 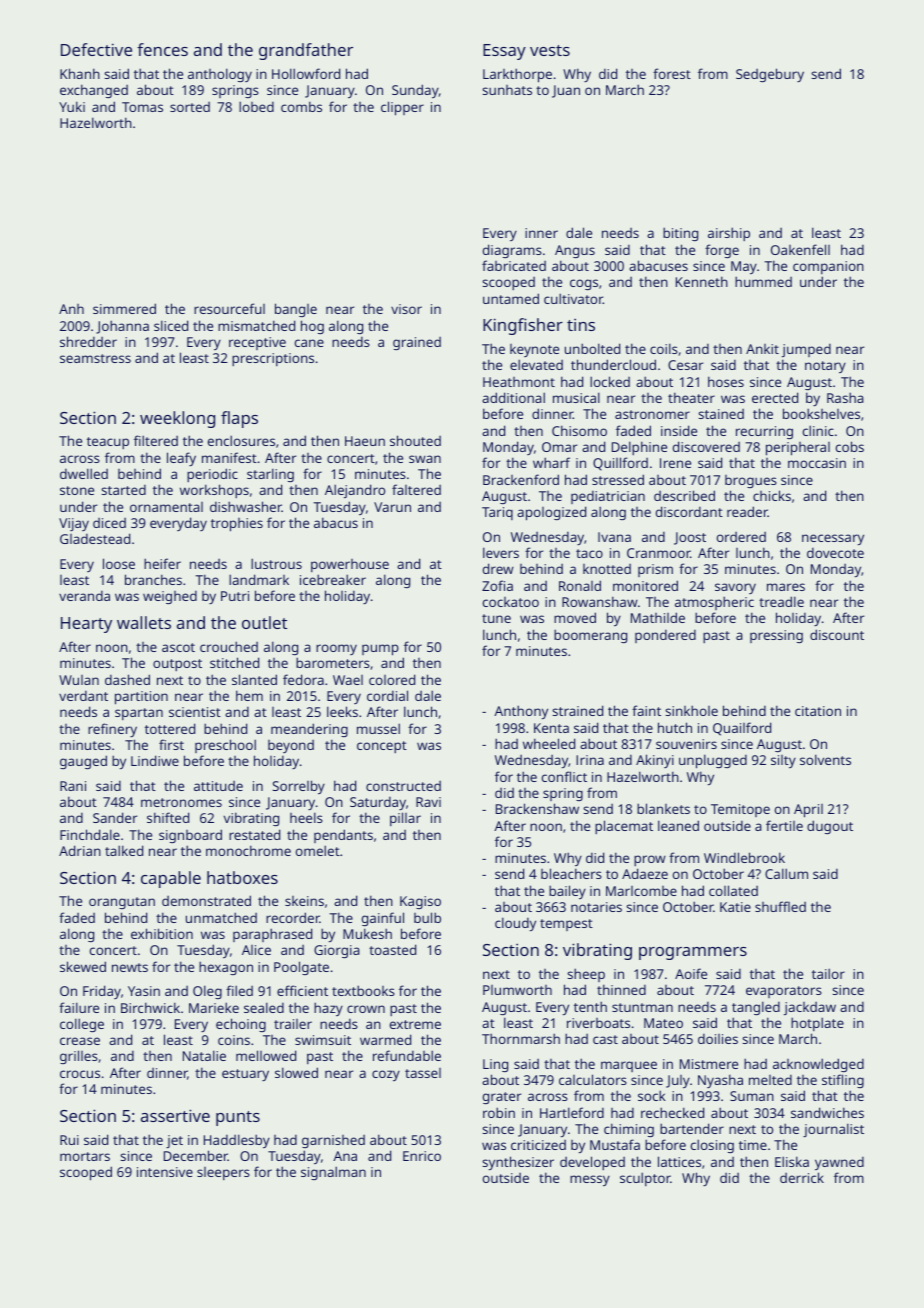 What do you see at coordinates (380, 650) in the screenshot?
I see `pump` at bounding box center [380, 650].
